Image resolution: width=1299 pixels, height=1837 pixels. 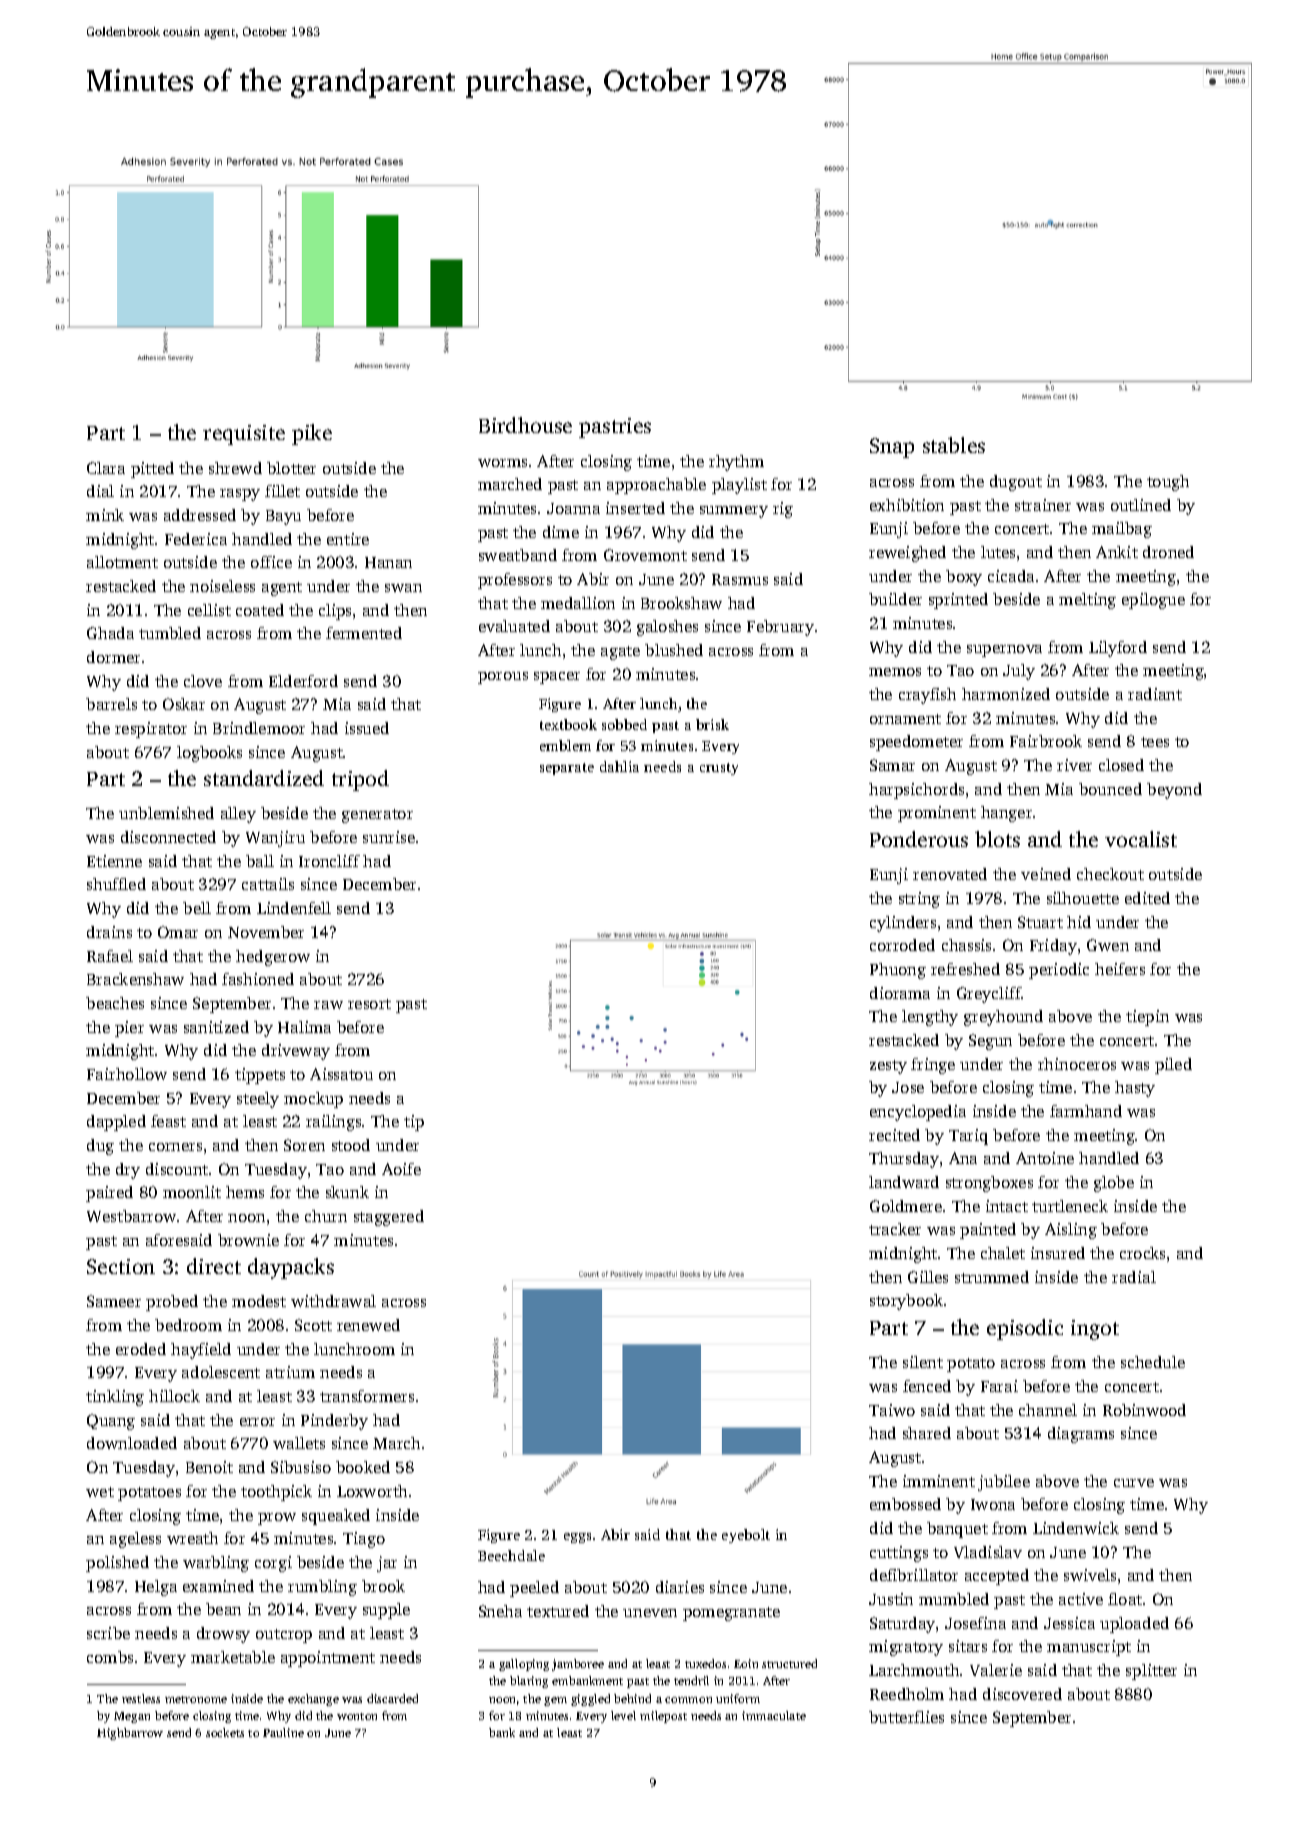 I want to click on separate, so click(x=567, y=769).
